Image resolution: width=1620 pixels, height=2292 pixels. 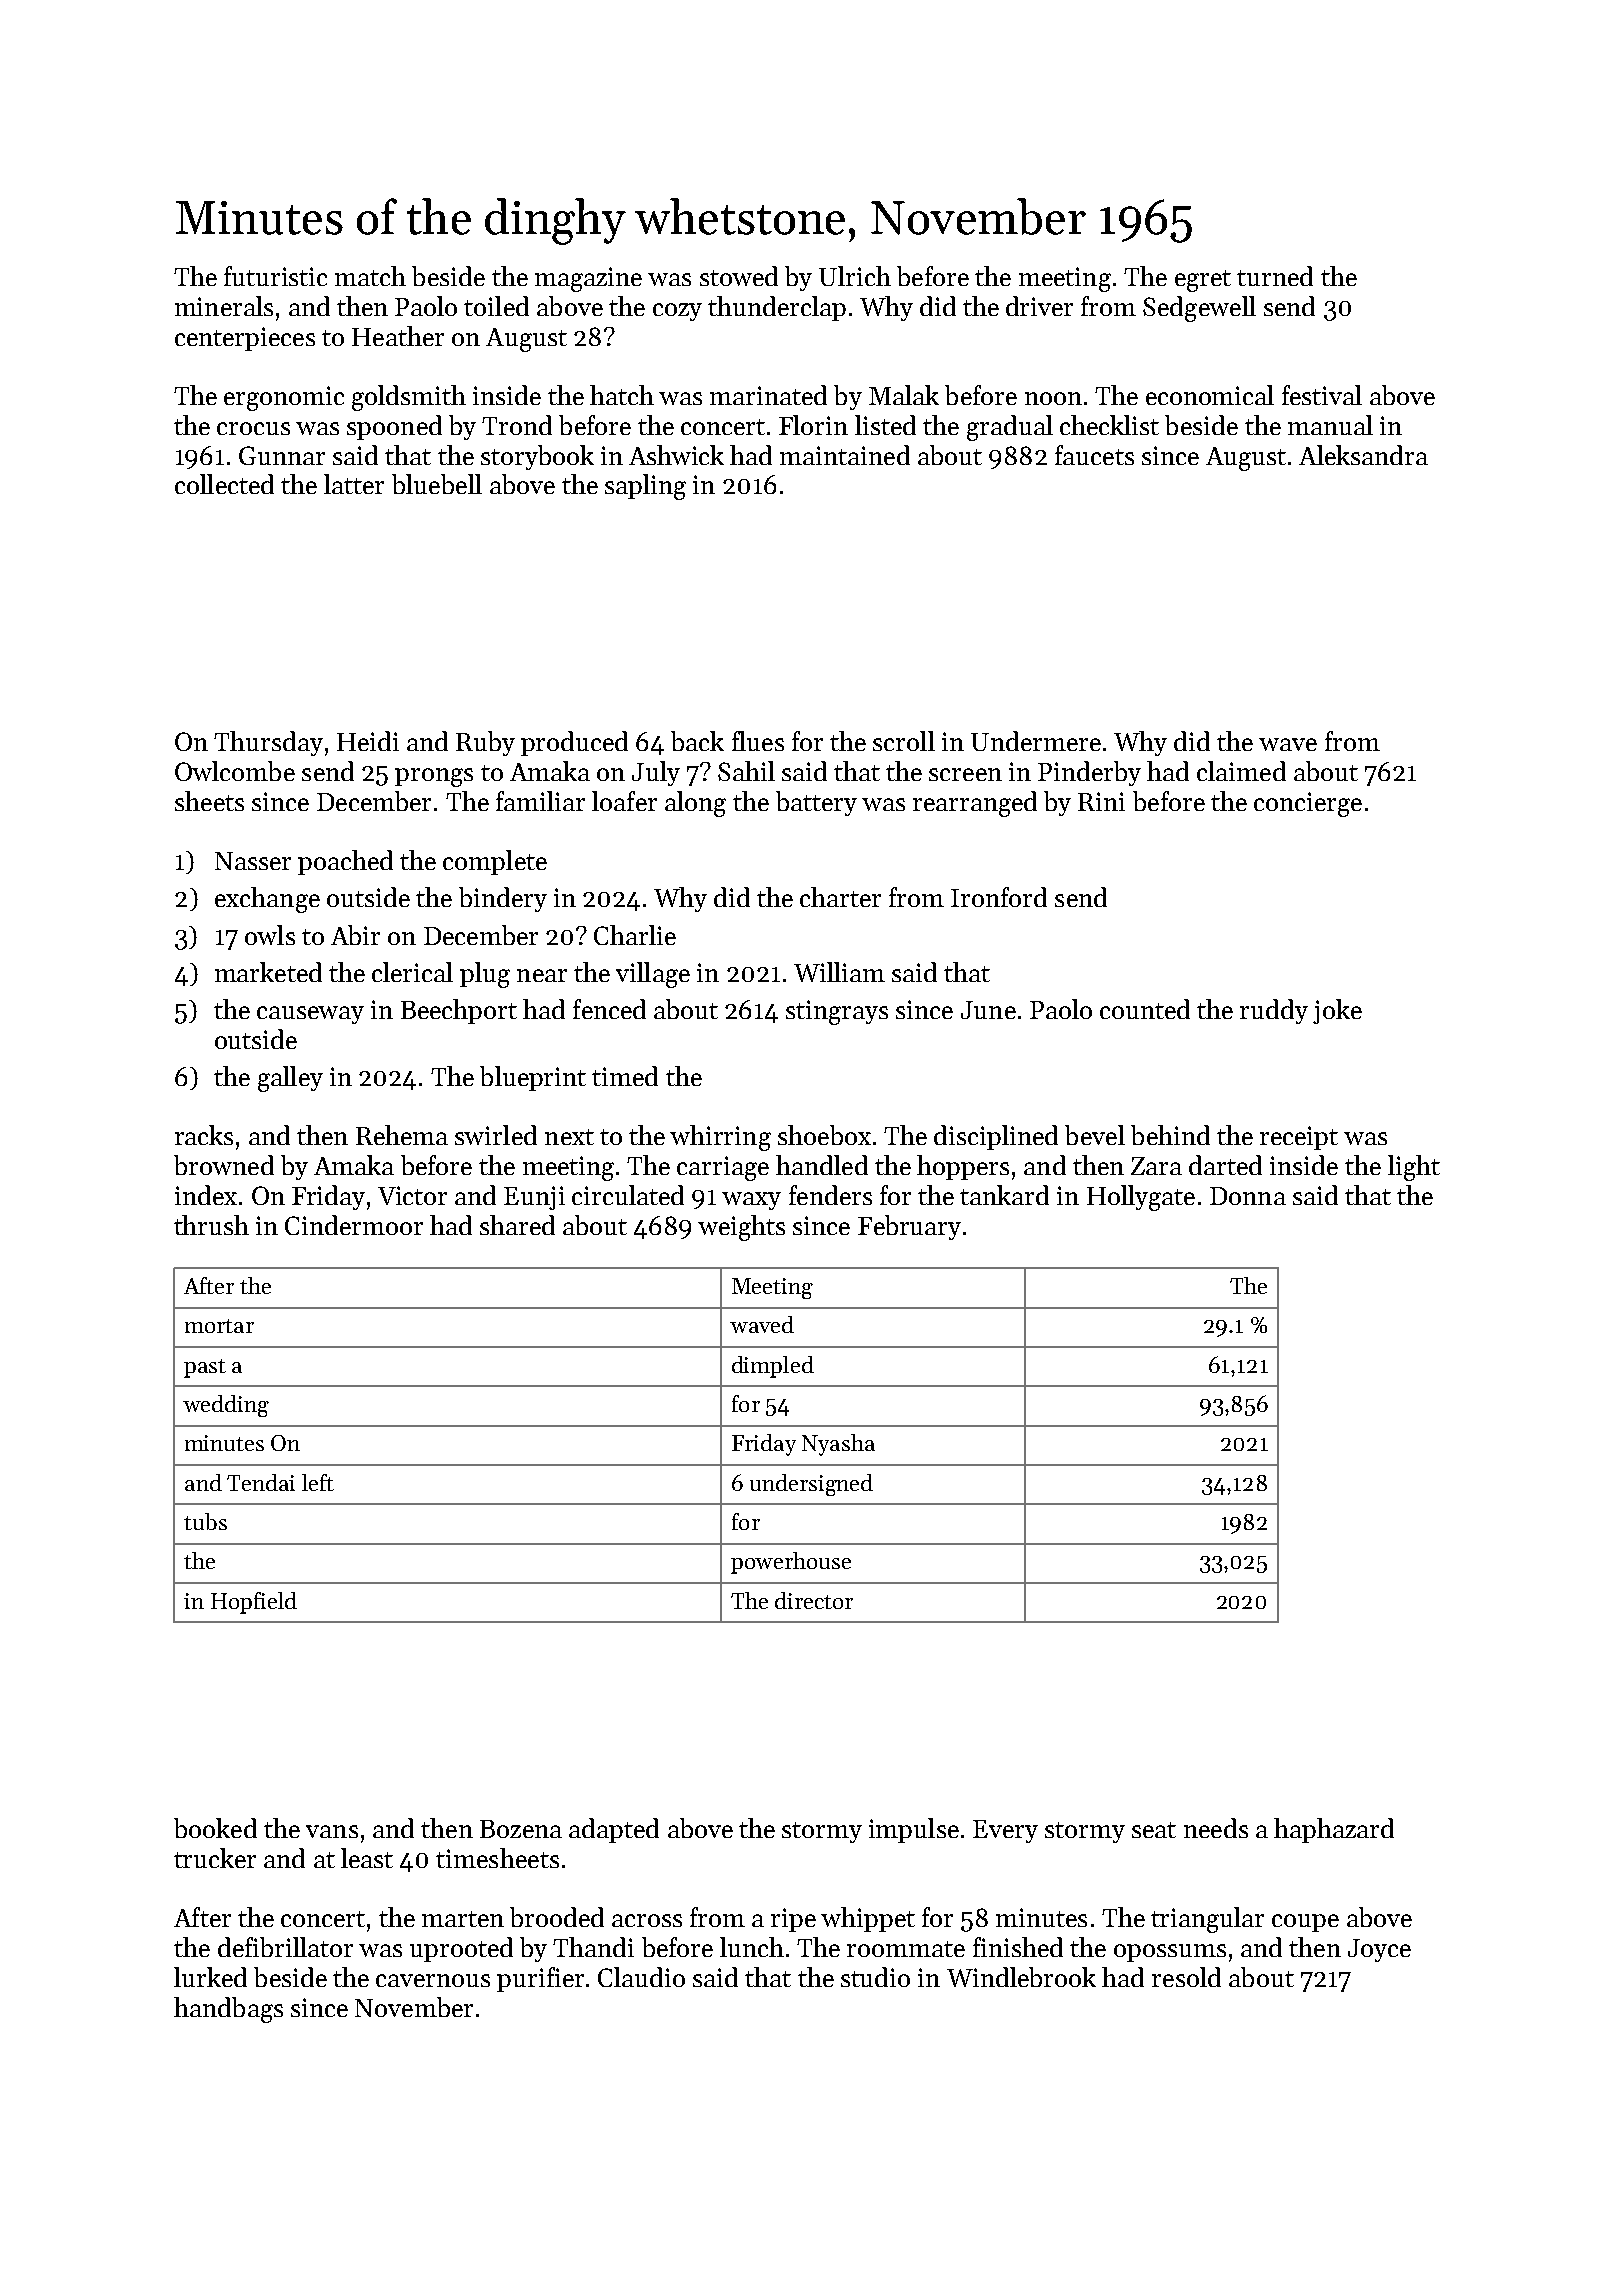 What do you see at coordinates (855, 276) in the page?
I see `Ulrich` at bounding box center [855, 276].
